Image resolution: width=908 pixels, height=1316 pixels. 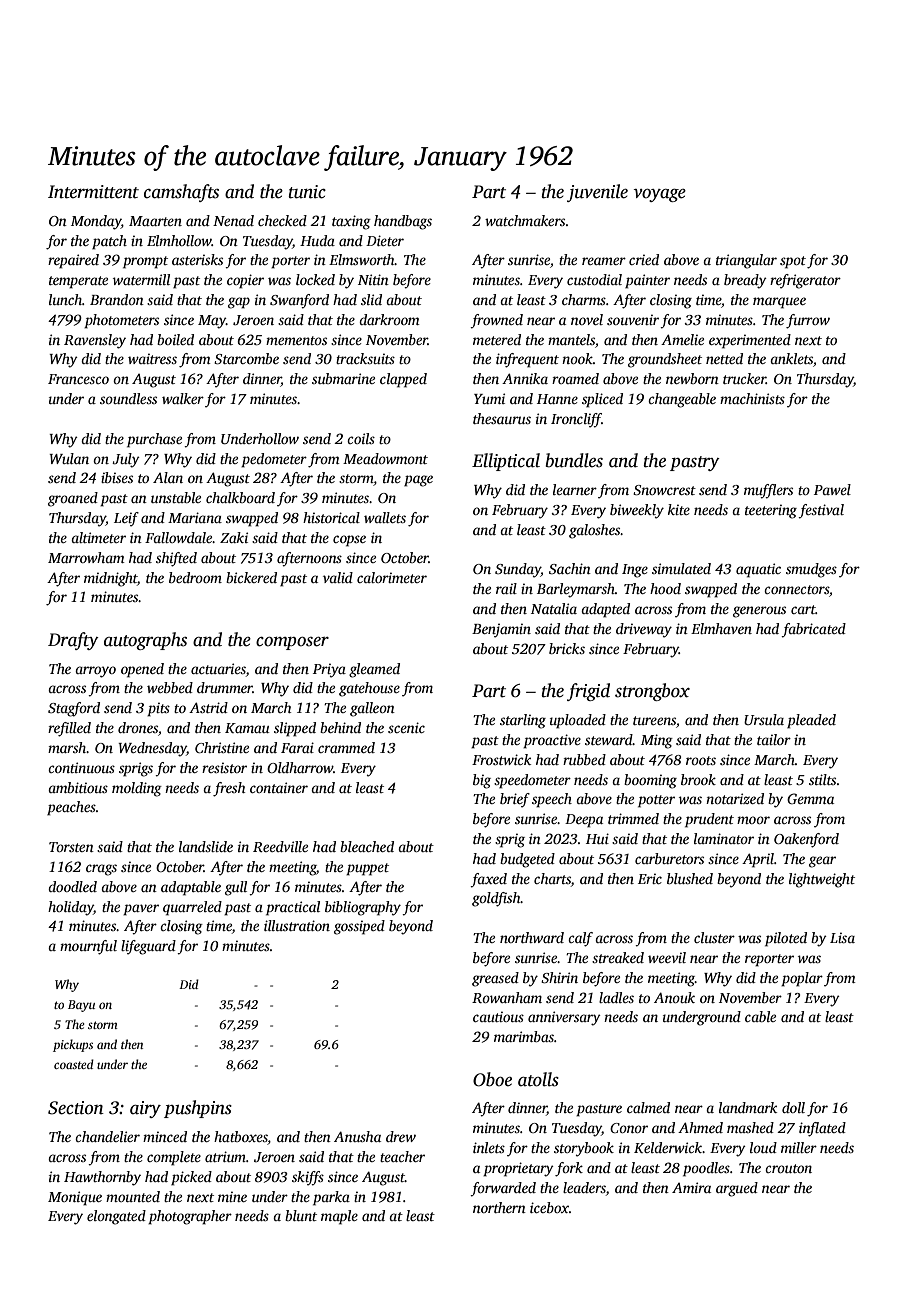 What do you see at coordinates (359, 927) in the document?
I see `gossiped` at bounding box center [359, 927].
